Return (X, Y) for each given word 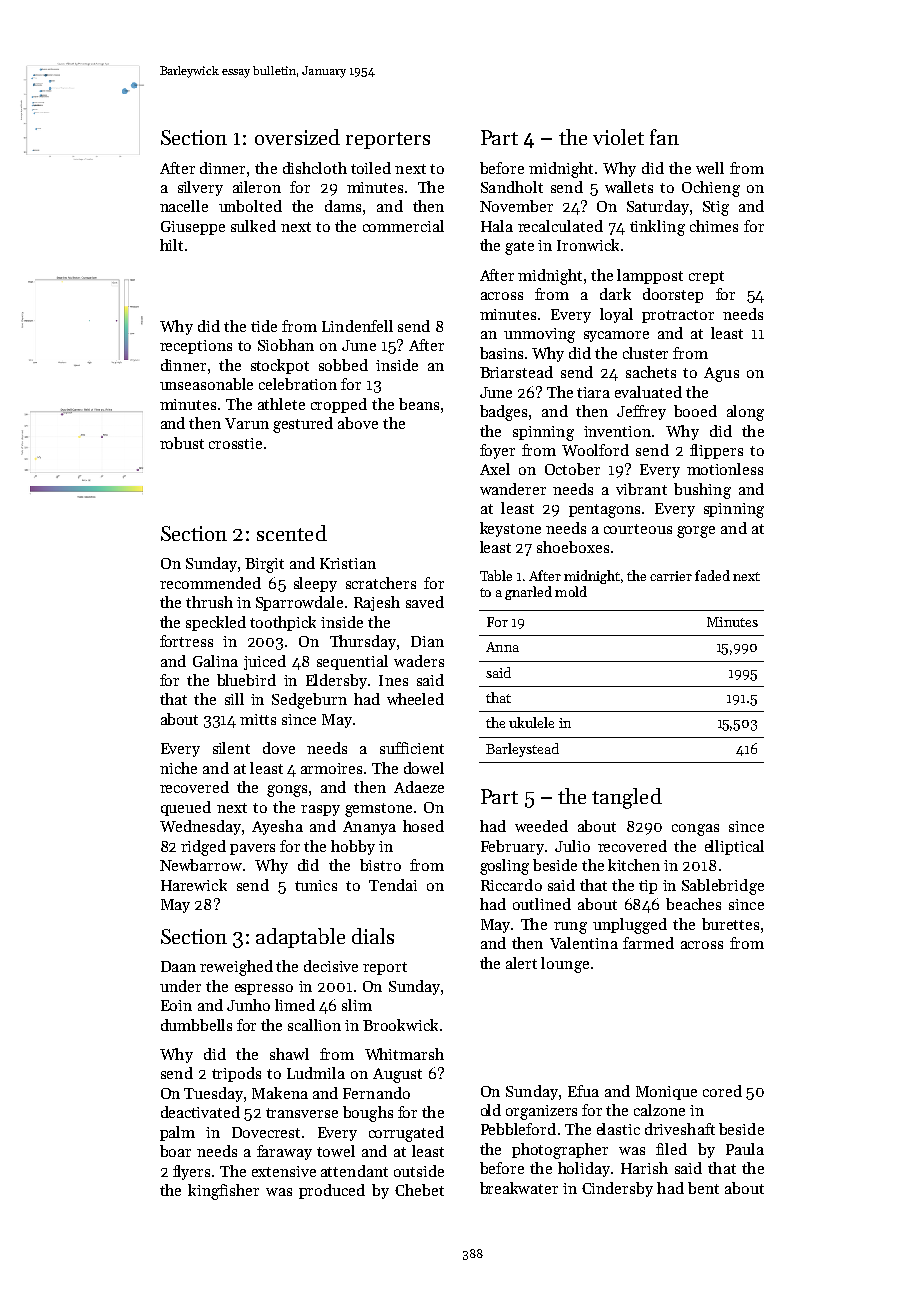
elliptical (734, 847)
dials (373, 936)
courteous (638, 529)
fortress (186, 641)
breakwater (519, 1188)
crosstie (235, 443)
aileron (257, 187)
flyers (191, 1172)
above (358, 423)
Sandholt (512, 187)
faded (712, 575)
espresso (264, 989)
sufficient (412, 748)
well (710, 168)
